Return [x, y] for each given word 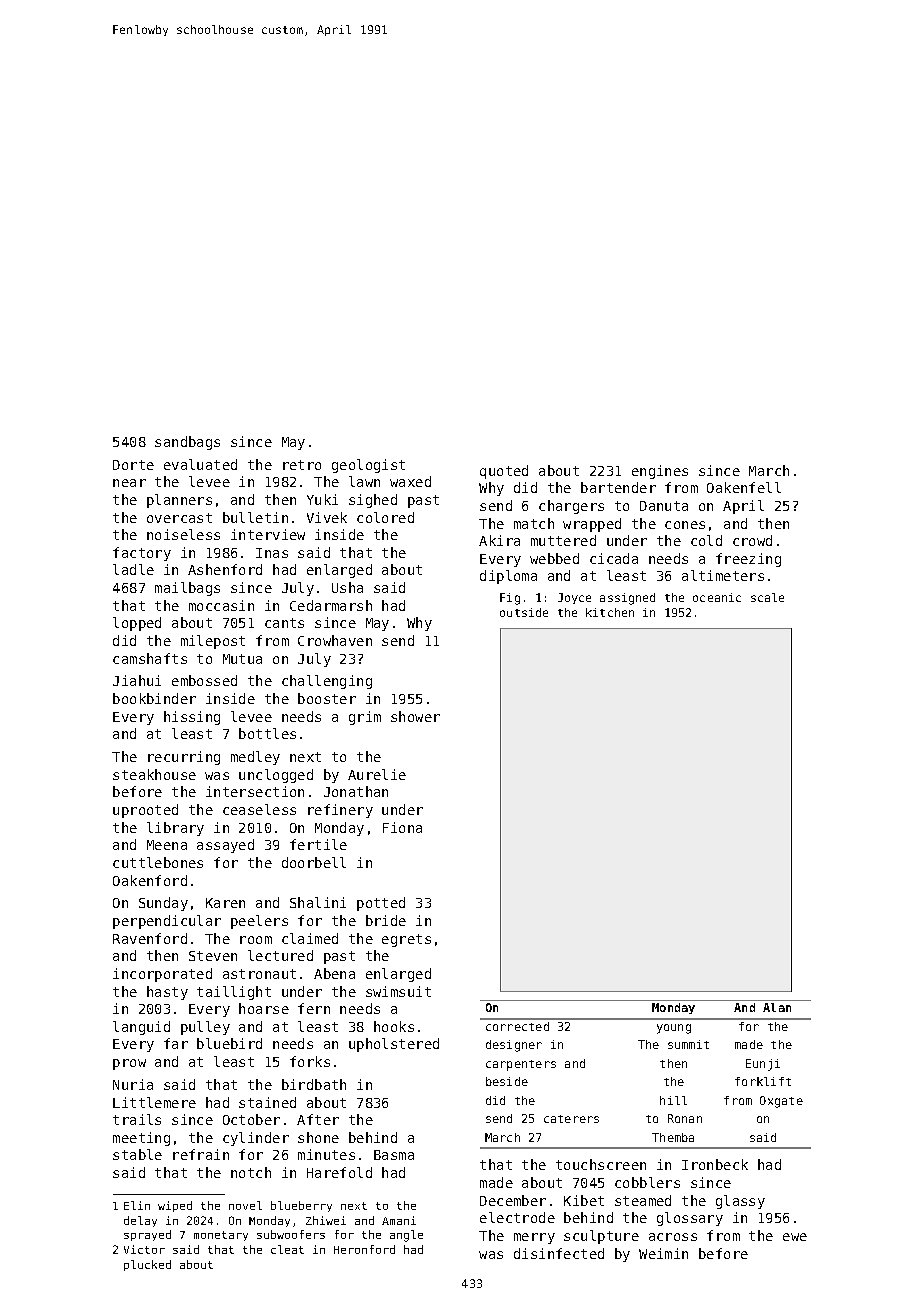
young [674, 1029]
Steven [213, 956]
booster [327, 698]
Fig [510, 599]
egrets [406, 940]
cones [685, 525]
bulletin [255, 517]
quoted [504, 472]
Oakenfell [744, 487]
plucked [147, 1265]
